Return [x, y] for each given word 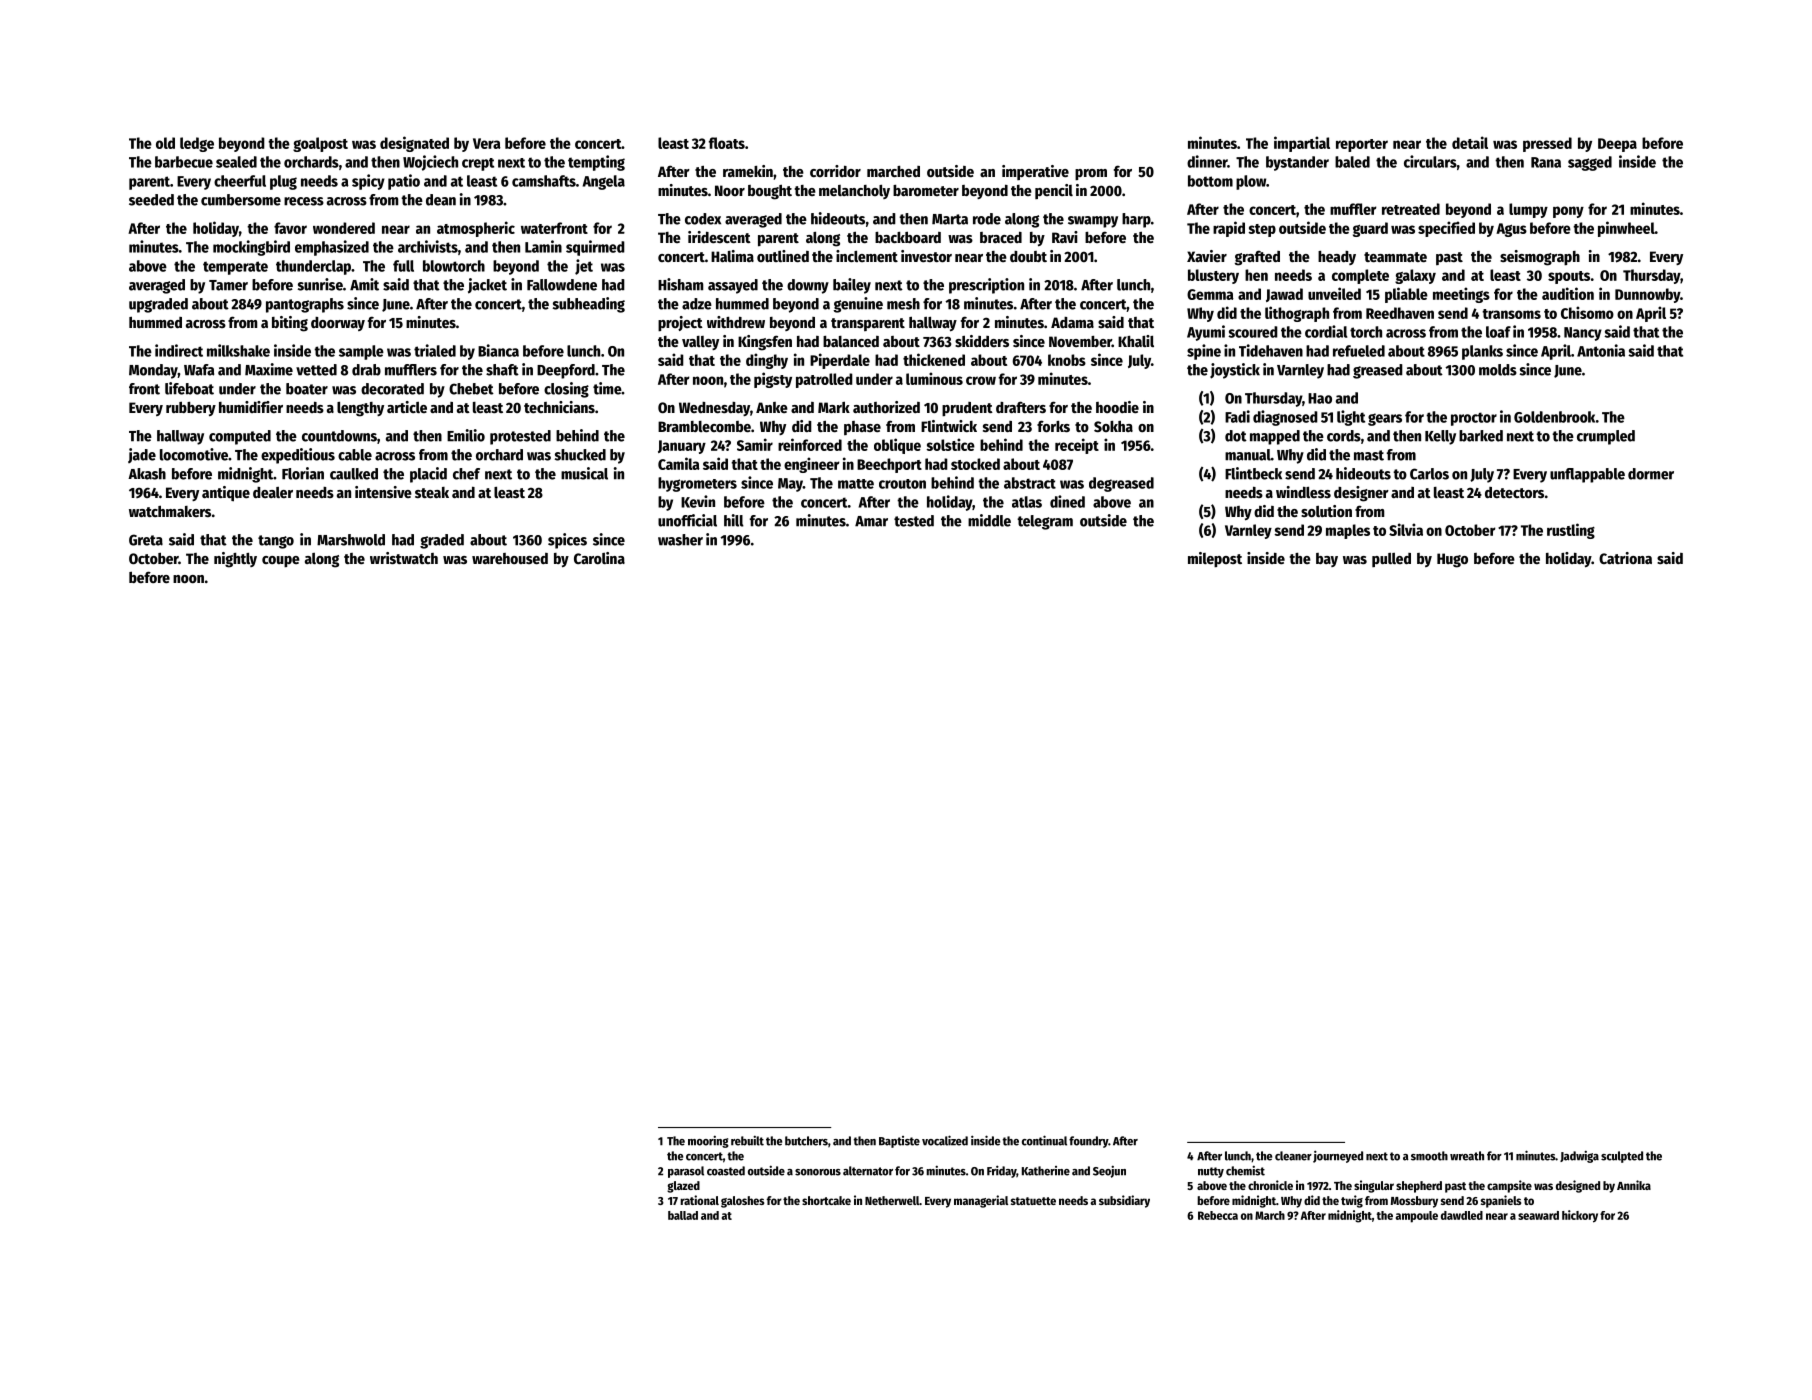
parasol [686, 1172]
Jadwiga [1579, 1156]
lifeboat [189, 388]
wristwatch [404, 558]
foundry [1088, 1142]
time [607, 388]
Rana [1546, 162]
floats [727, 143]
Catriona [1625, 558]
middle [989, 520]
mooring [708, 1141]
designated [414, 144]
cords [1344, 436]
